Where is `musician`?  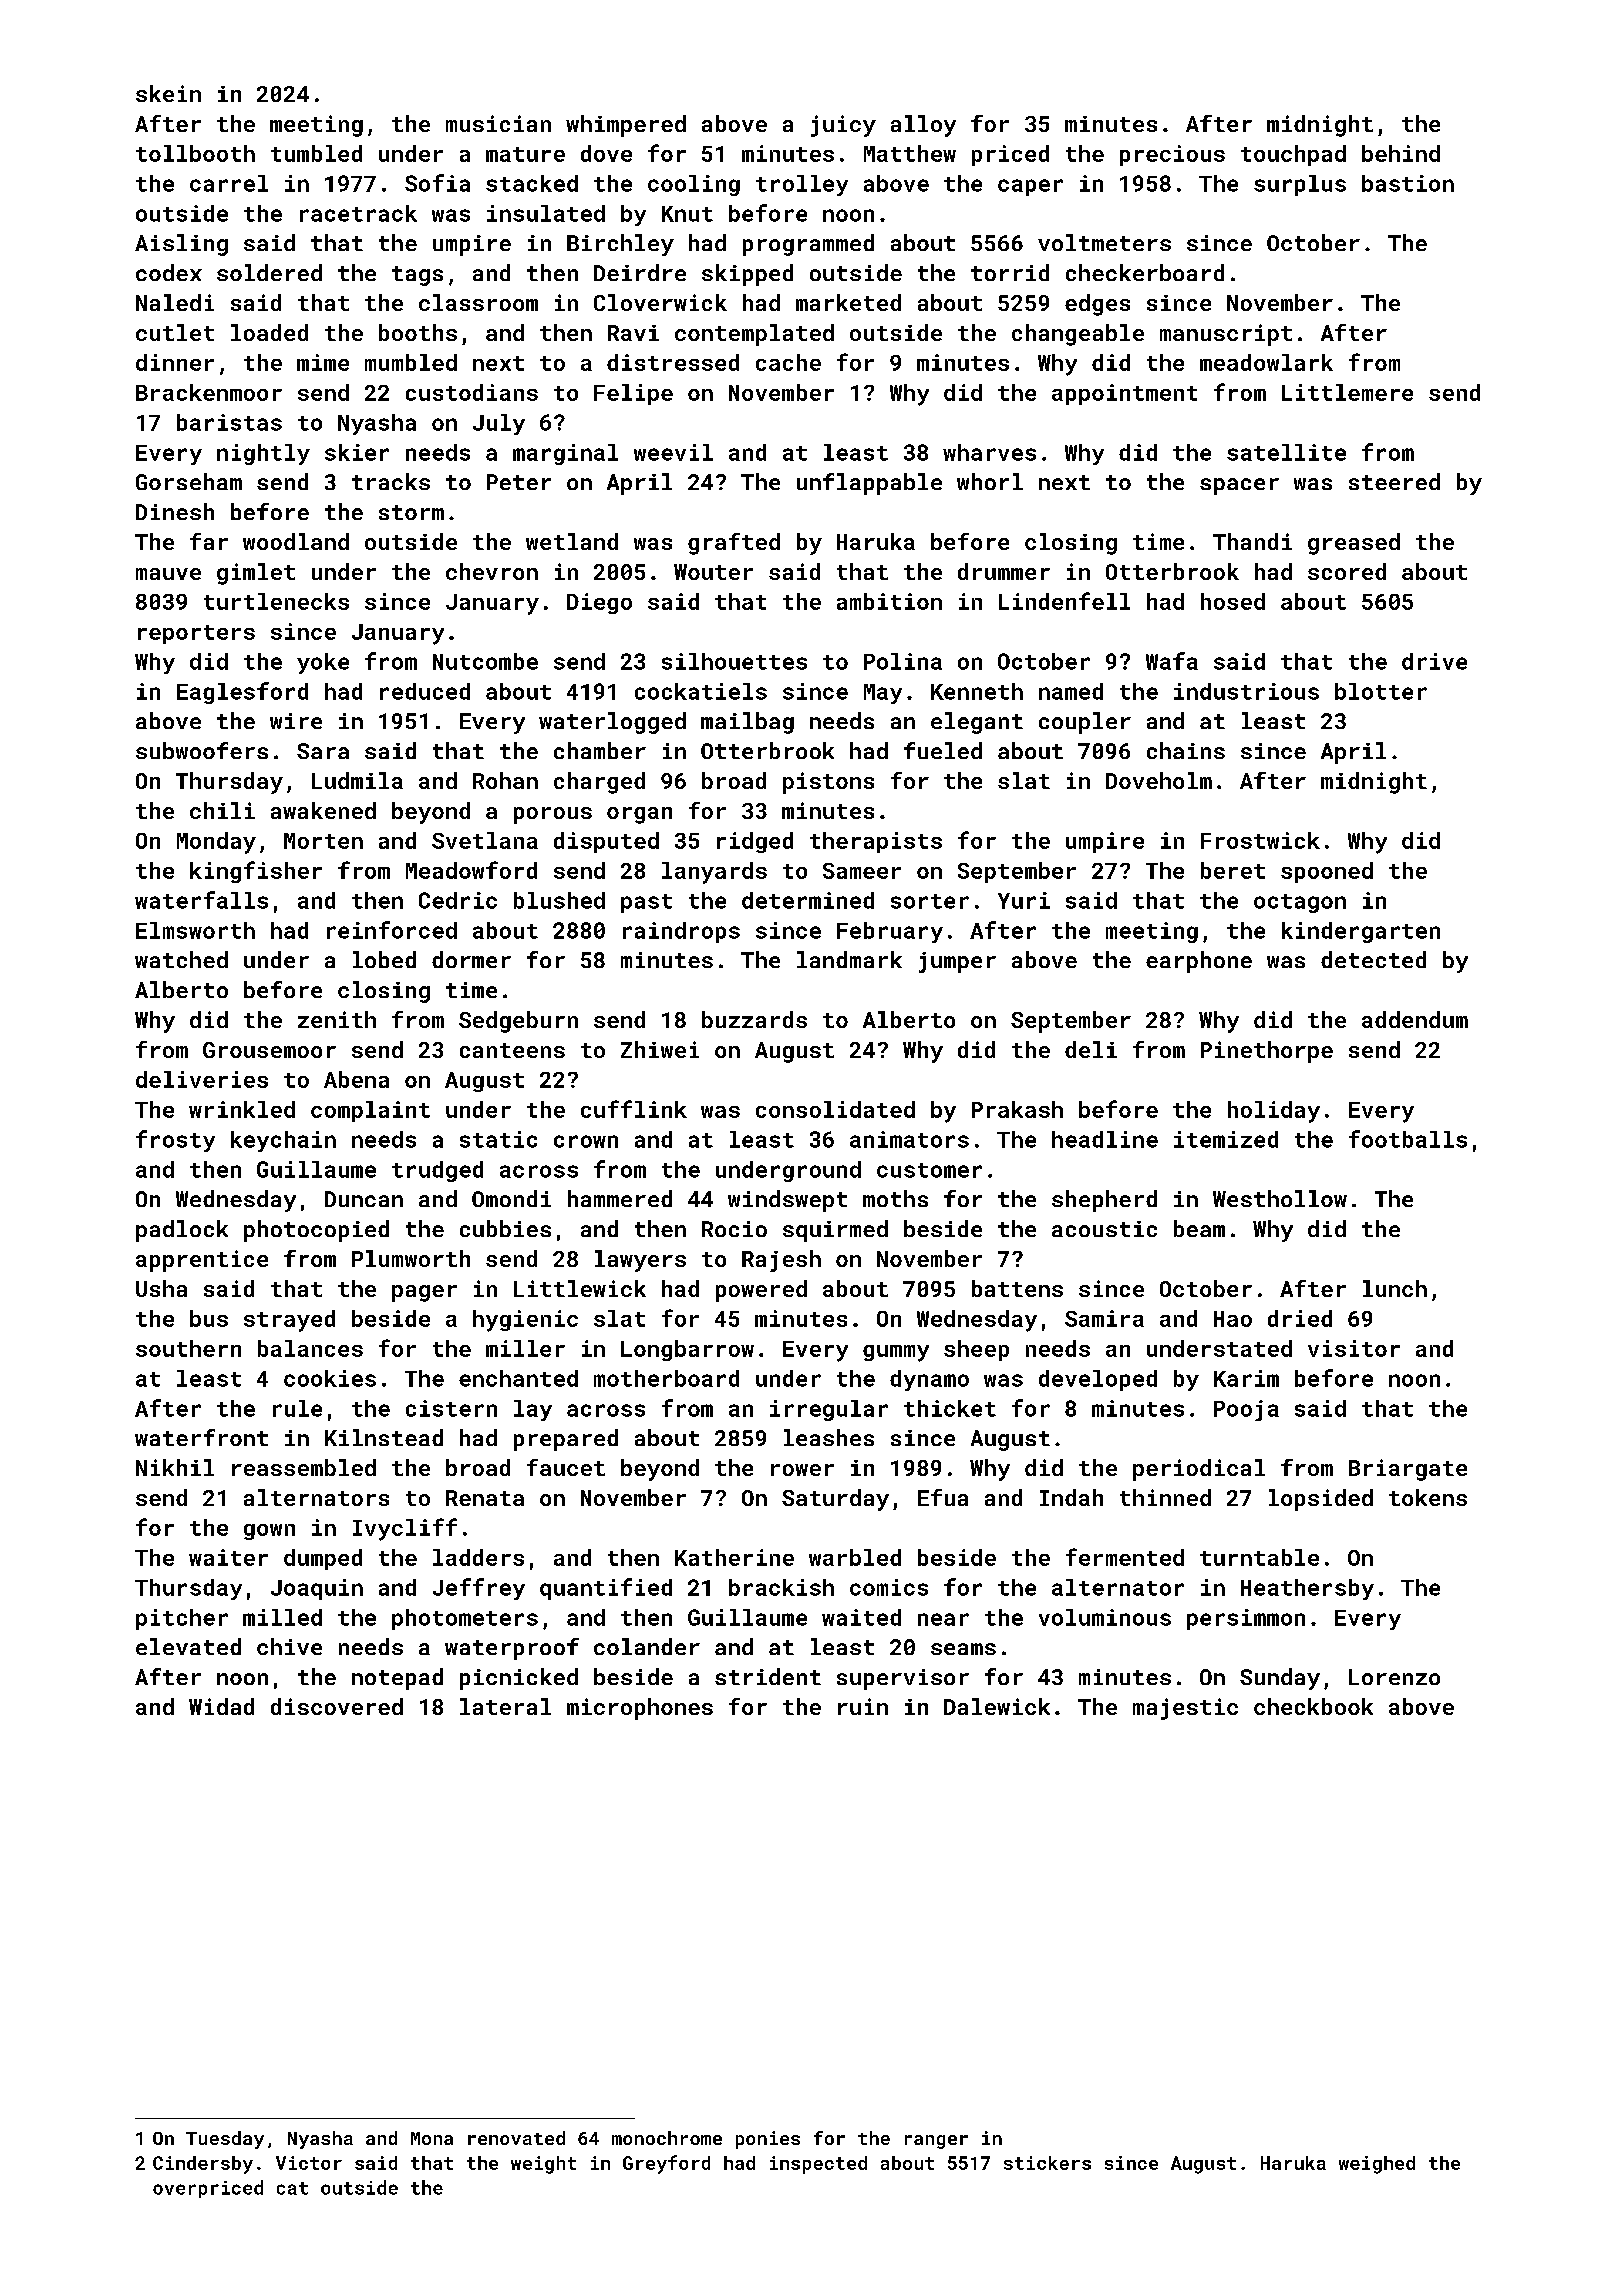
musician is located at coordinates (498, 123).
